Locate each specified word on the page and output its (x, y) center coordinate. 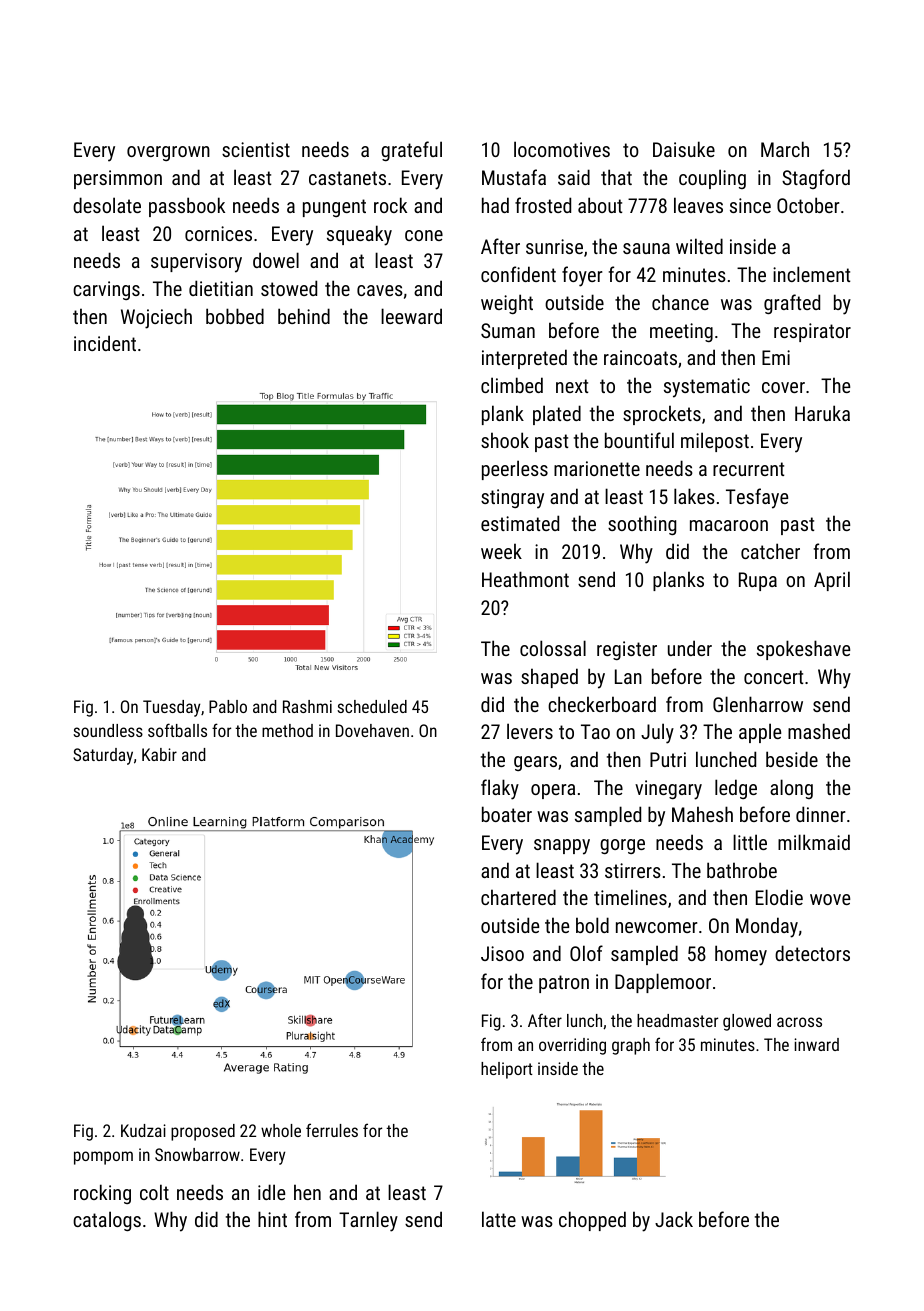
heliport (507, 1070)
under (690, 648)
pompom (103, 1158)
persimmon (118, 179)
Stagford (816, 179)
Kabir (159, 754)
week (501, 551)
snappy (562, 847)
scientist (256, 149)
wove (830, 899)
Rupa (758, 581)
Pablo (228, 706)
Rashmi (307, 706)
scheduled (372, 706)
